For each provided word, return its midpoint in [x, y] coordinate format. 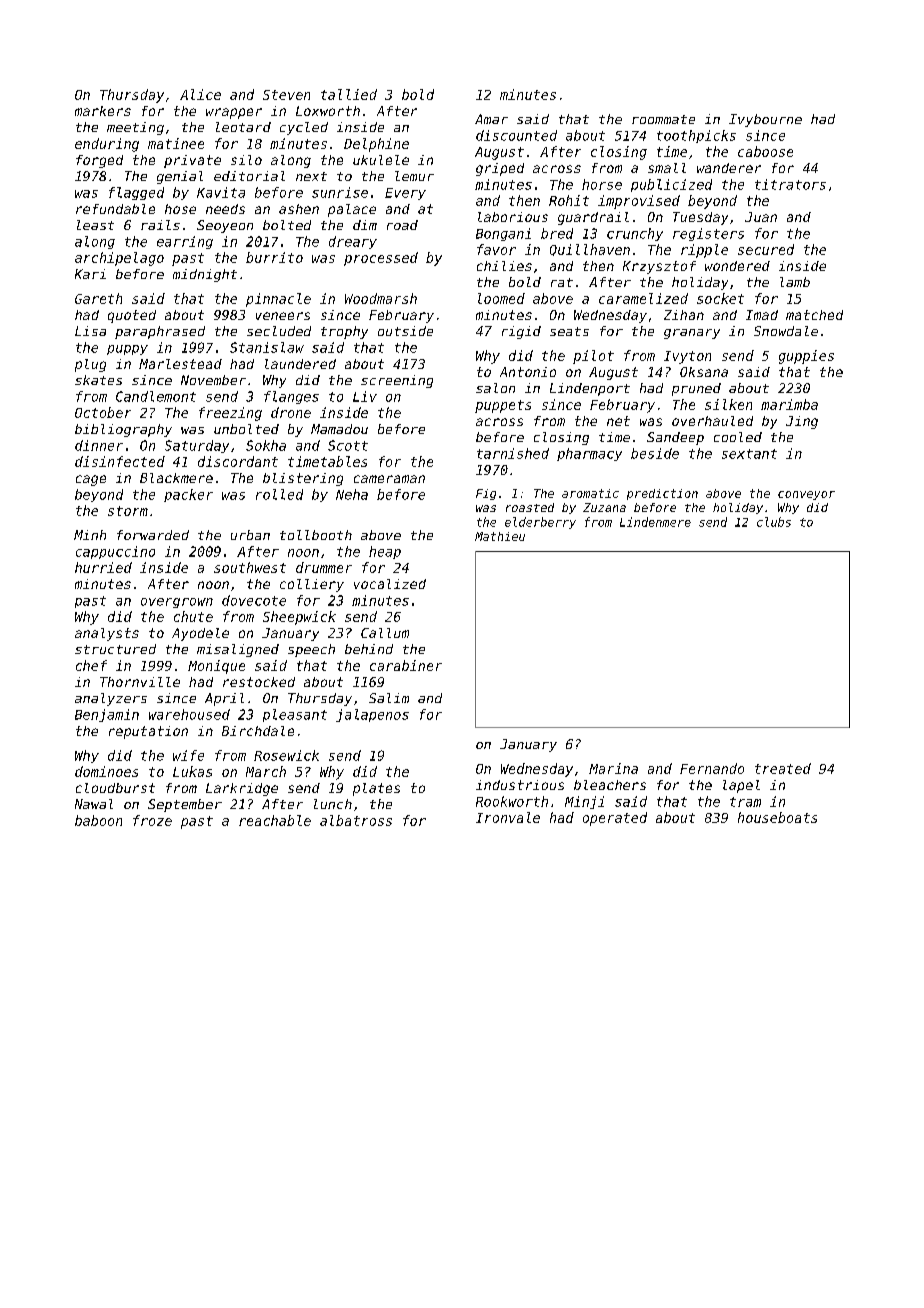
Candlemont [156, 396]
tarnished [513, 453]
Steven [286, 95]
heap [385, 552]
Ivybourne [765, 120]
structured [115, 649]
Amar [491, 119]
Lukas [192, 771]
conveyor [806, 495]
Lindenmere [655, 522]
